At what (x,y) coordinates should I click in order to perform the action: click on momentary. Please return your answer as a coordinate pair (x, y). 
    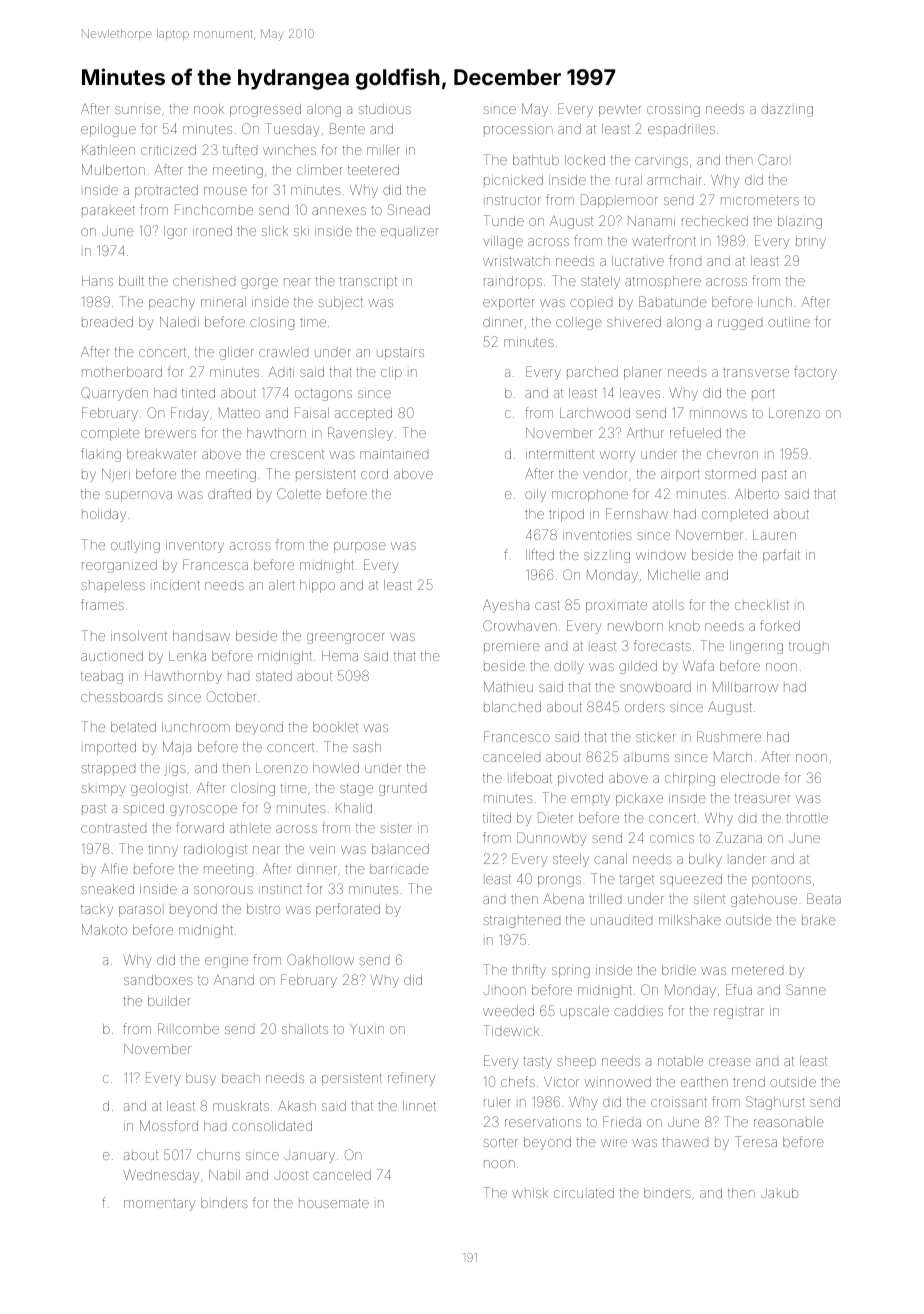
    Looking at the image, I should click on (159, 1205).
